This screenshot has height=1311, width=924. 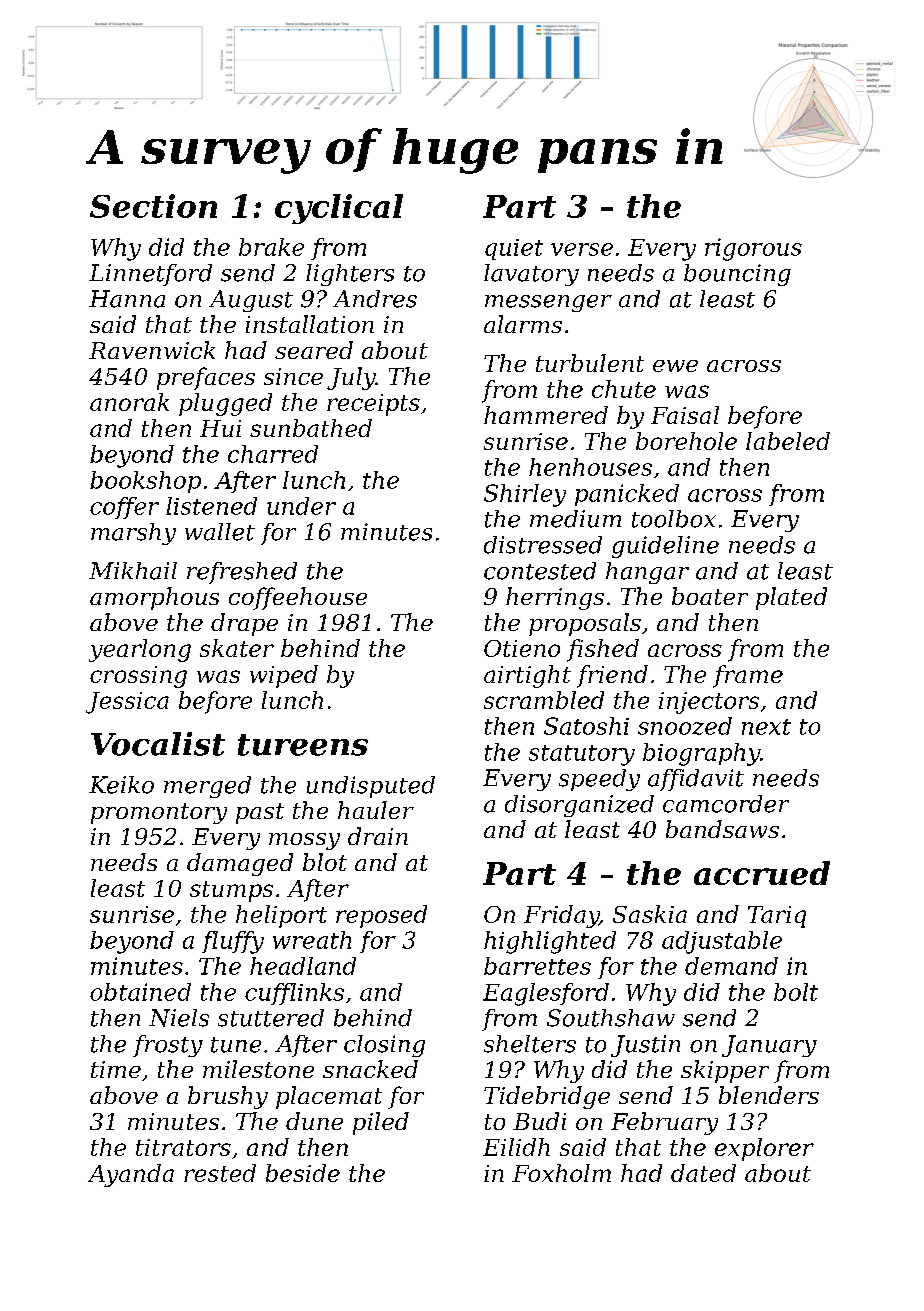 I want to click on highlighted, so click(x=550, y=942).
